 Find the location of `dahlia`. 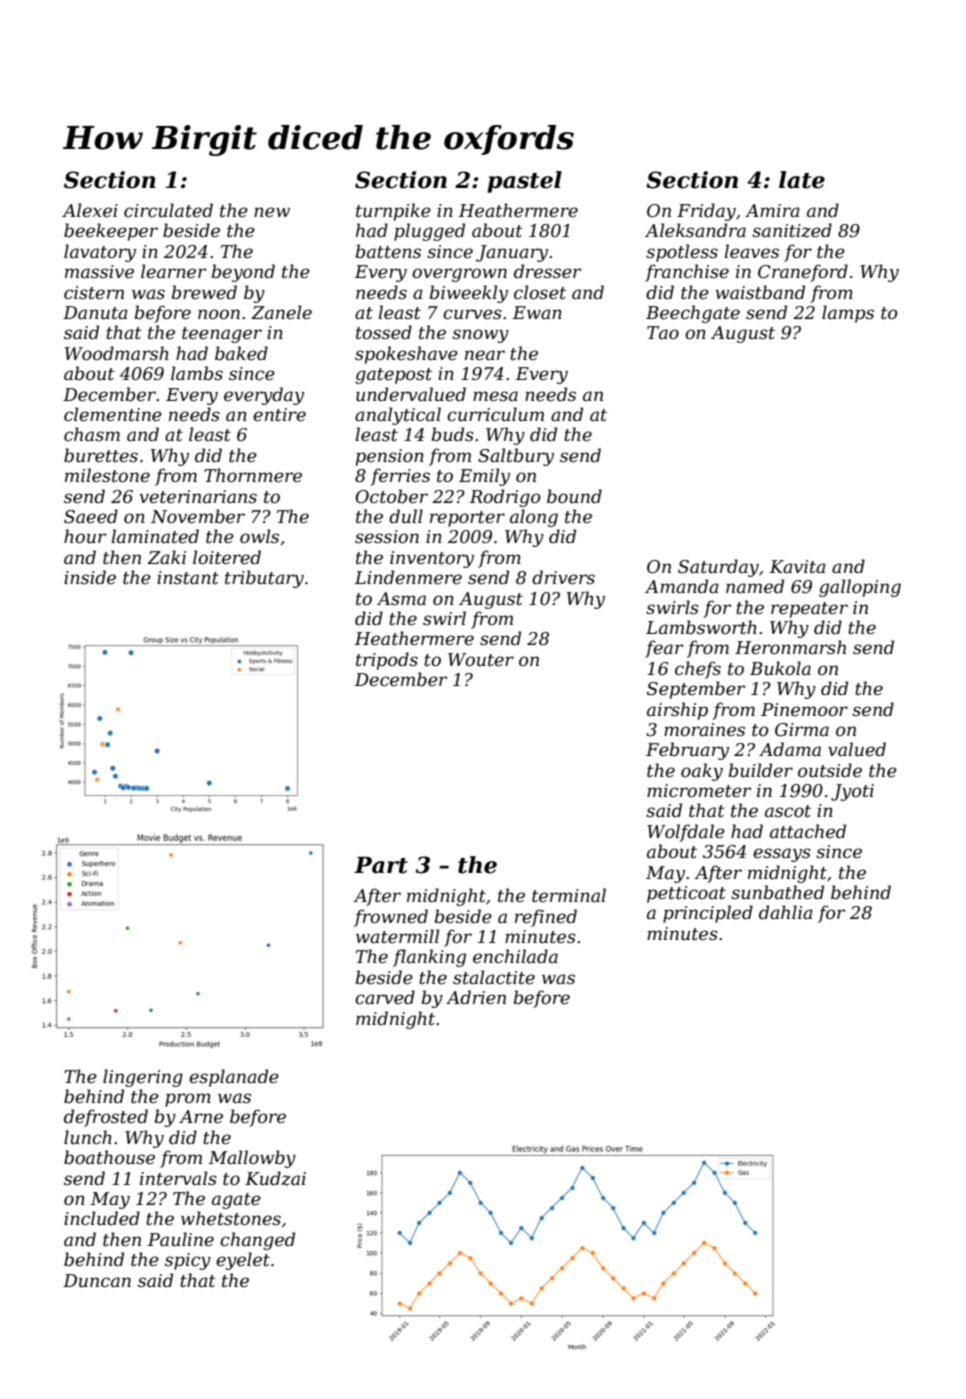

dahlia is located at coordinates (786, 912).
